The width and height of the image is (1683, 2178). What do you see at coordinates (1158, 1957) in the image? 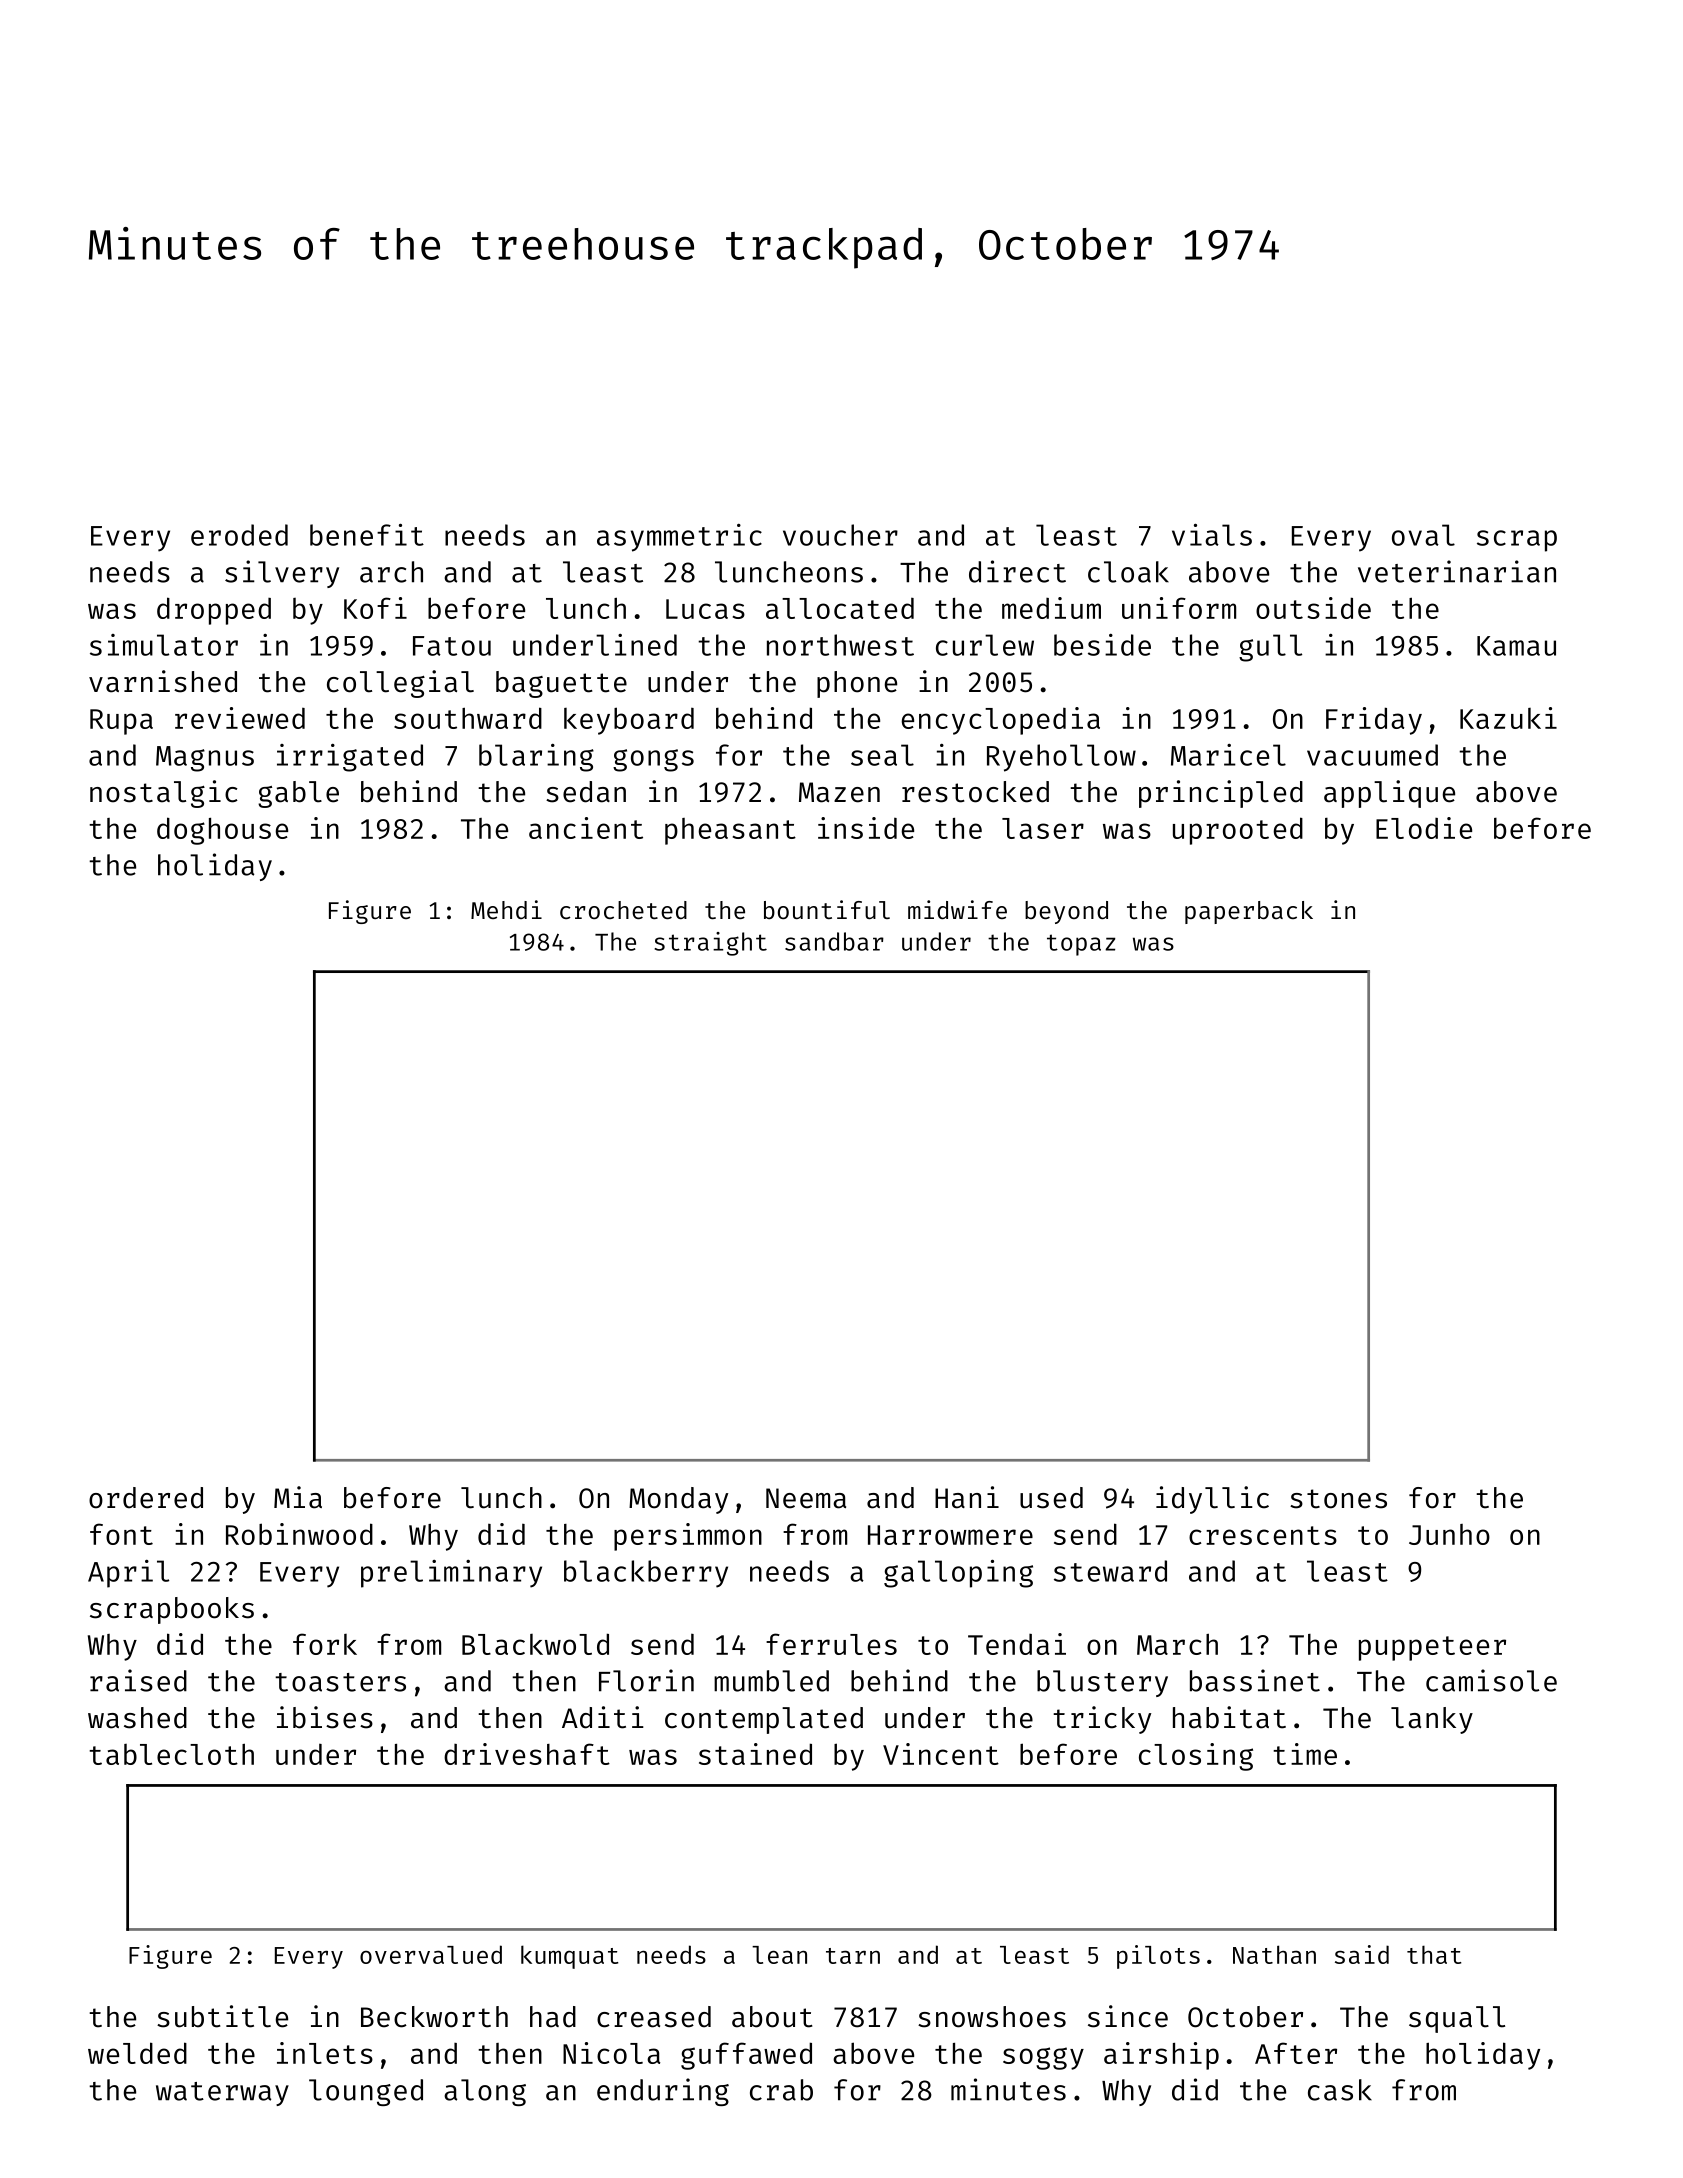
I see `pilots` at bounding box center [1158, 1957].
